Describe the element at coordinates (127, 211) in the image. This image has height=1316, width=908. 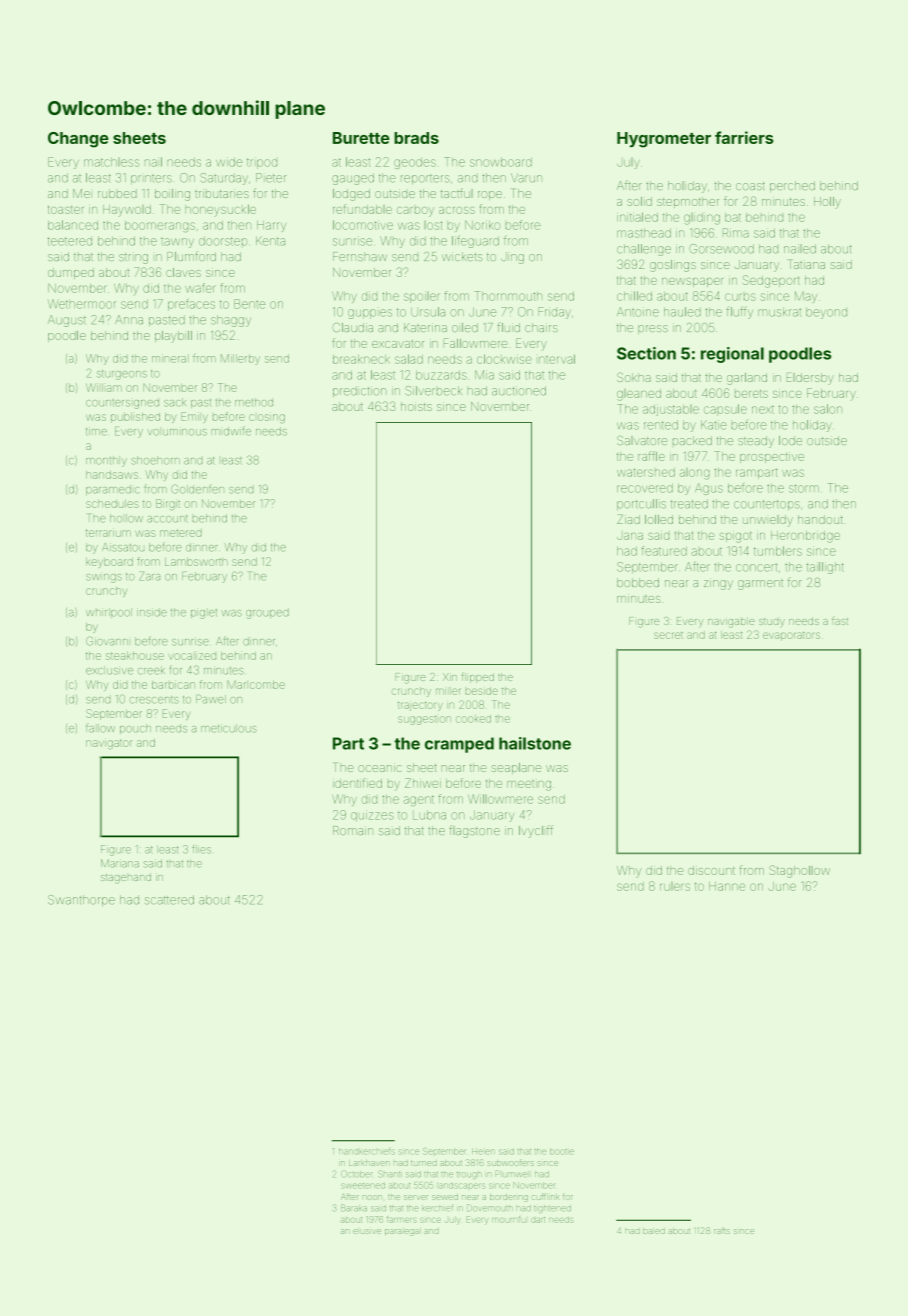
I see `Haywold` at that location.
